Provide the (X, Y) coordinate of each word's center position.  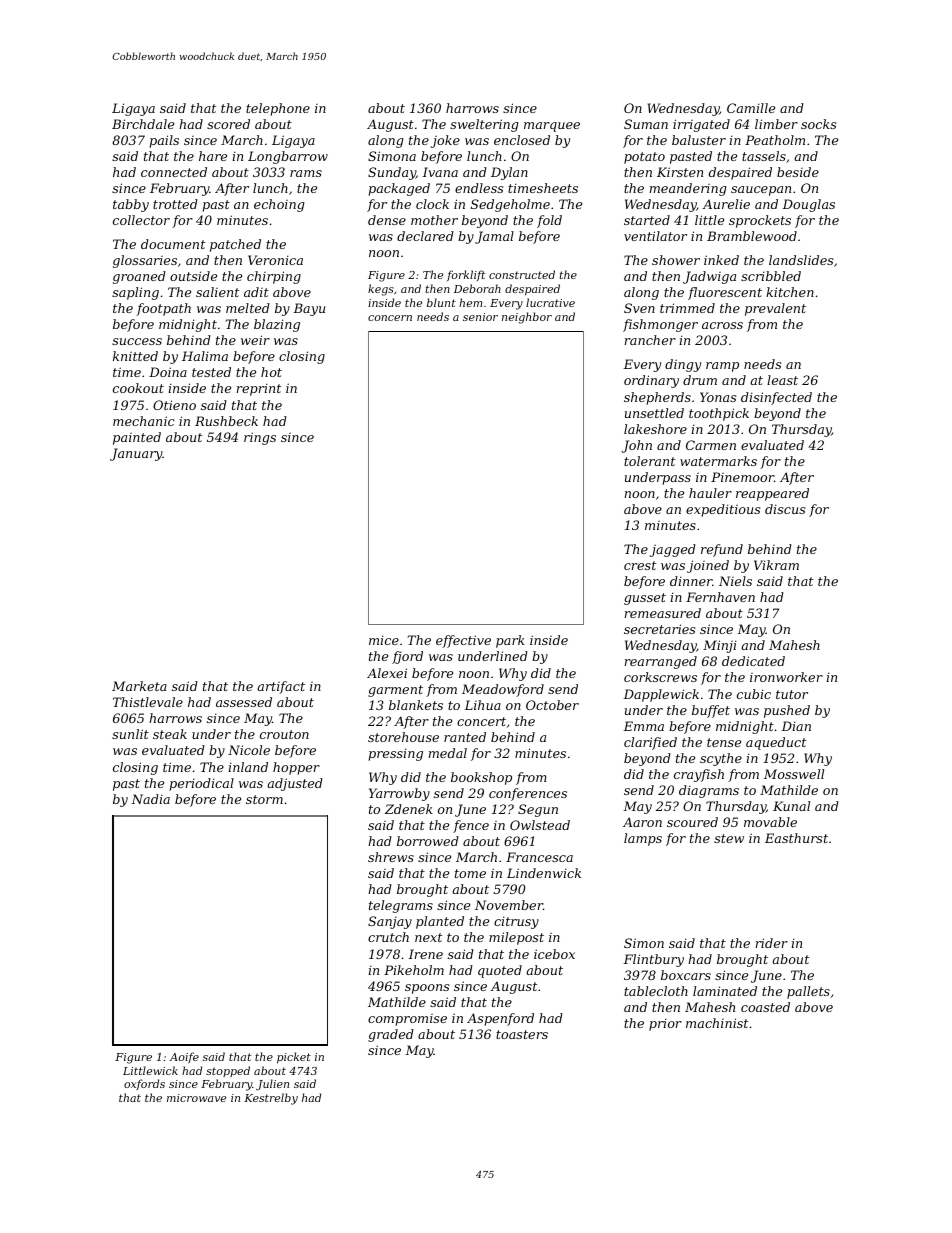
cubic (754, 694)
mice (384, 640)
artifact (281, 687)
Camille (751, 108)
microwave (196, 1098)
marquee (552, 127)
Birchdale (143, 124)
